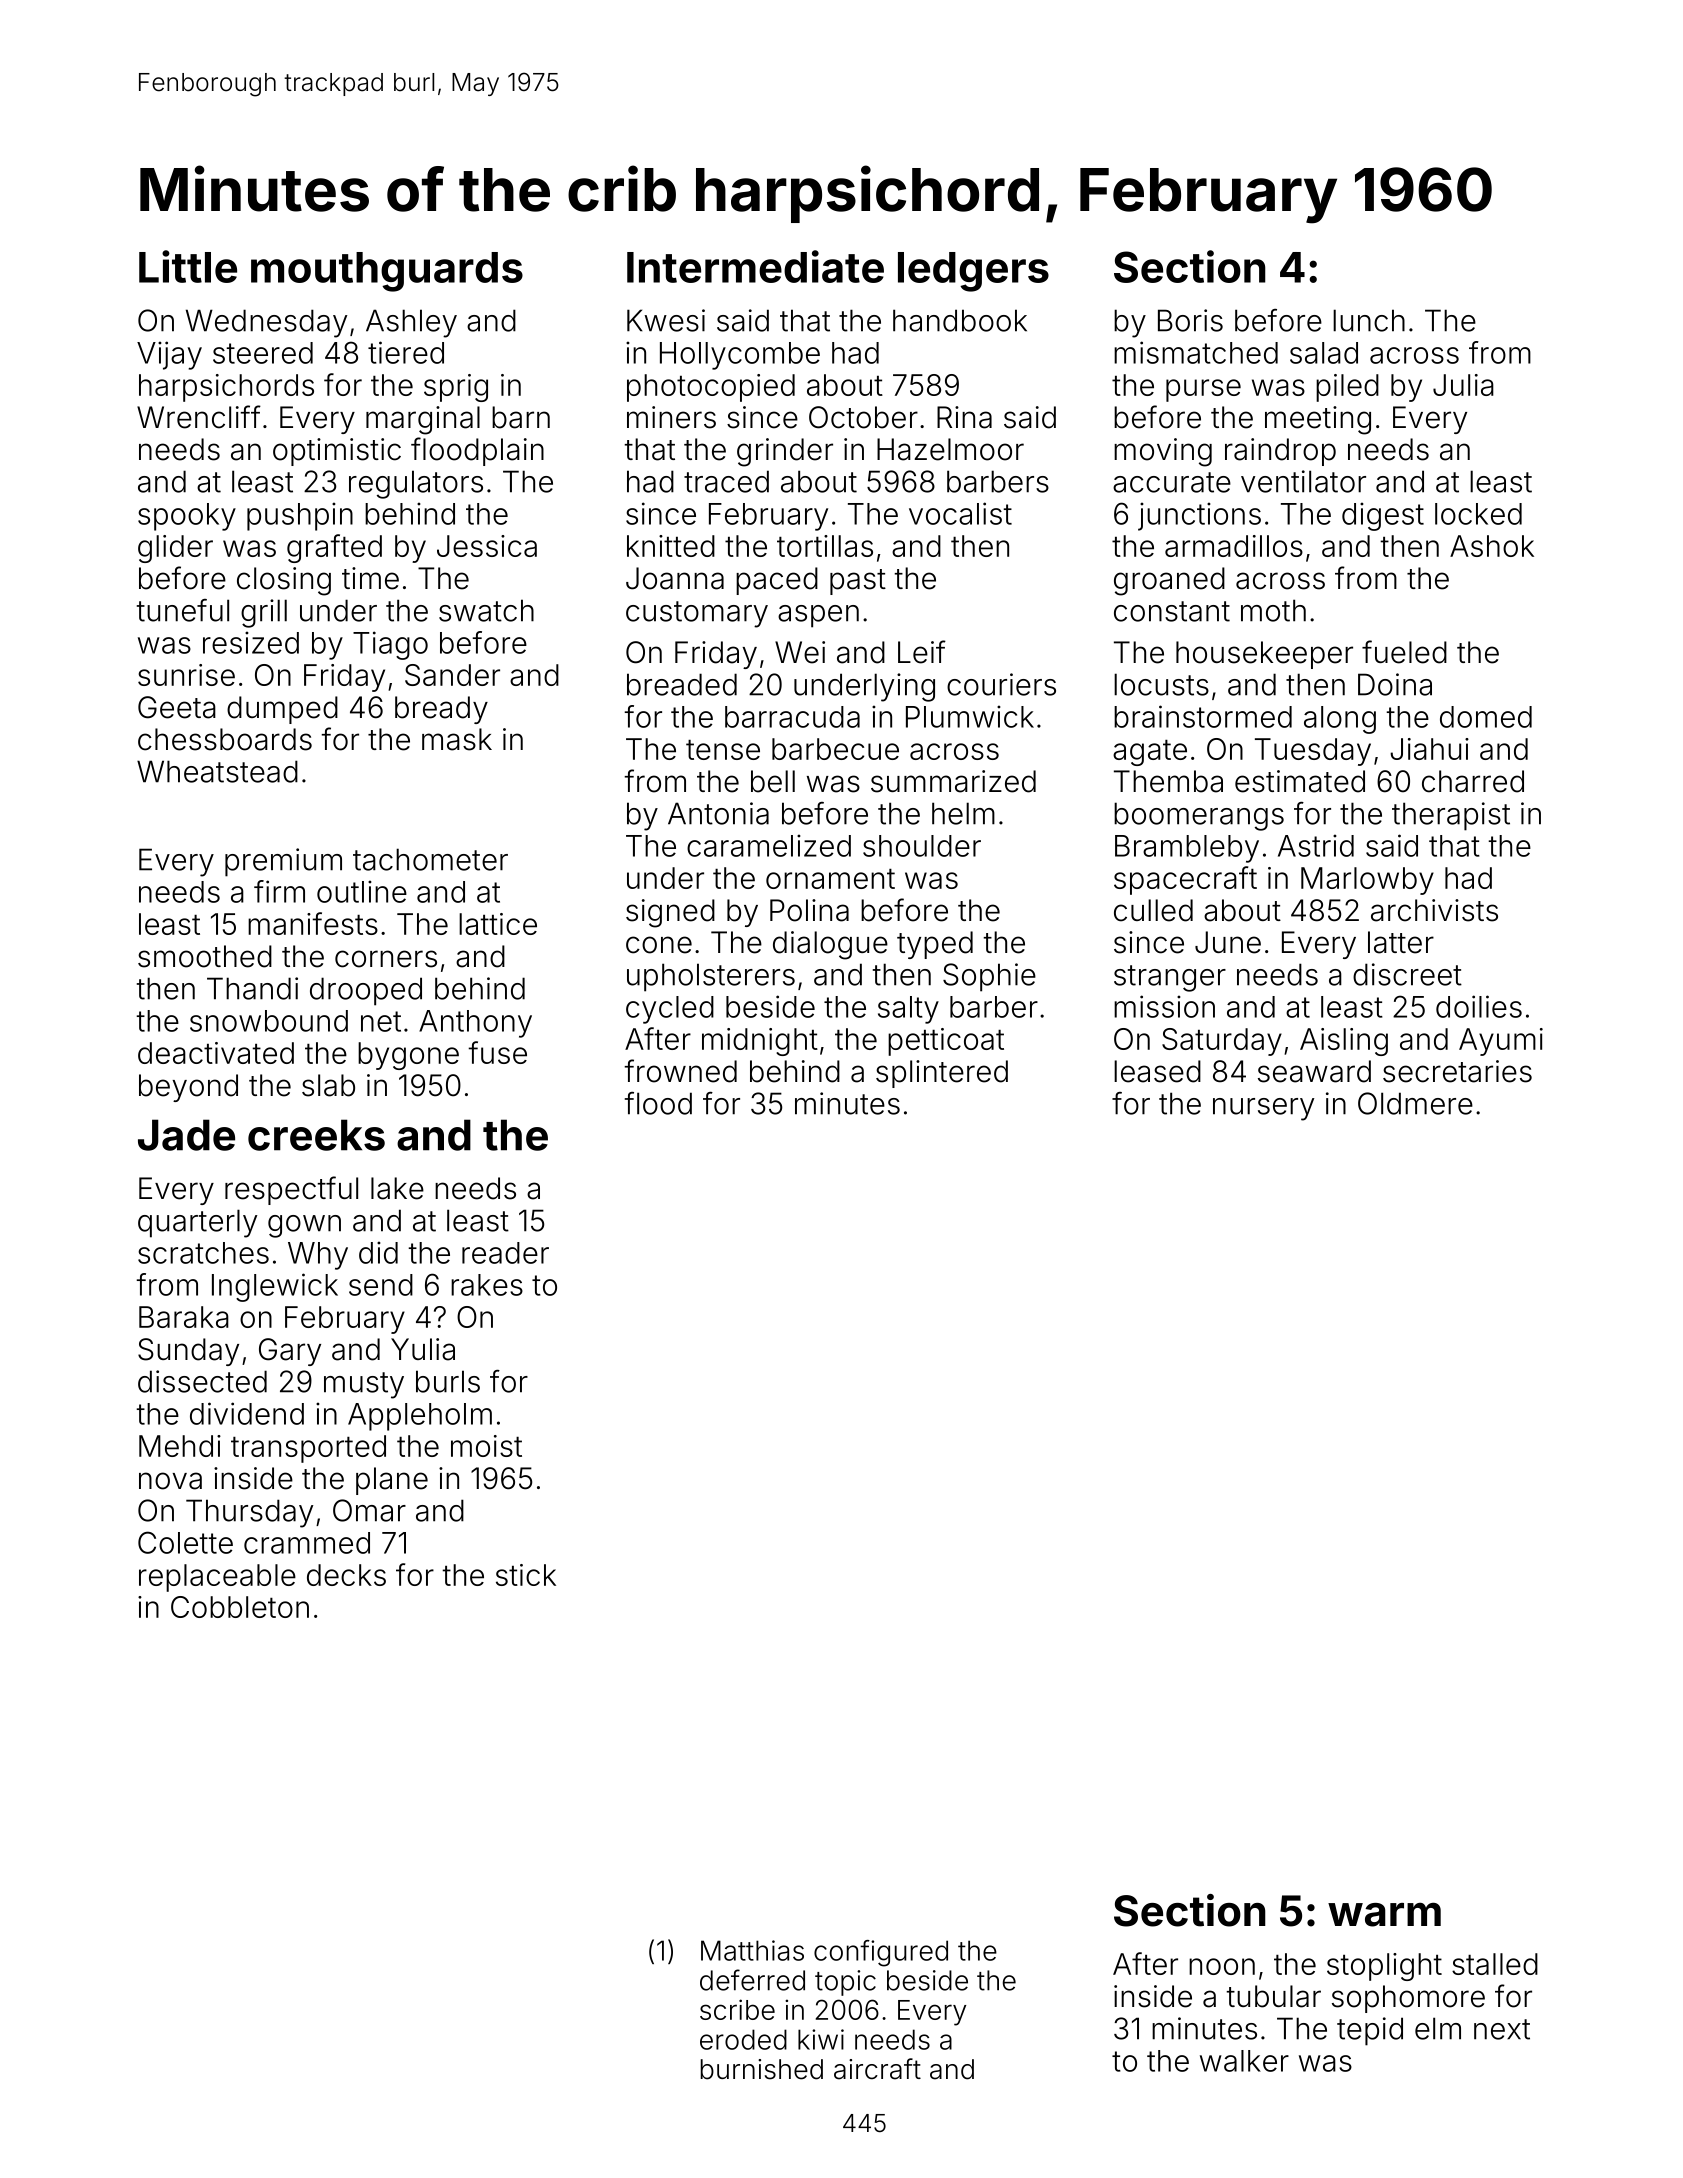 The width and height of the screenshot is (1683, 2178). I want to click on nursery, so click(1263, 1109).
